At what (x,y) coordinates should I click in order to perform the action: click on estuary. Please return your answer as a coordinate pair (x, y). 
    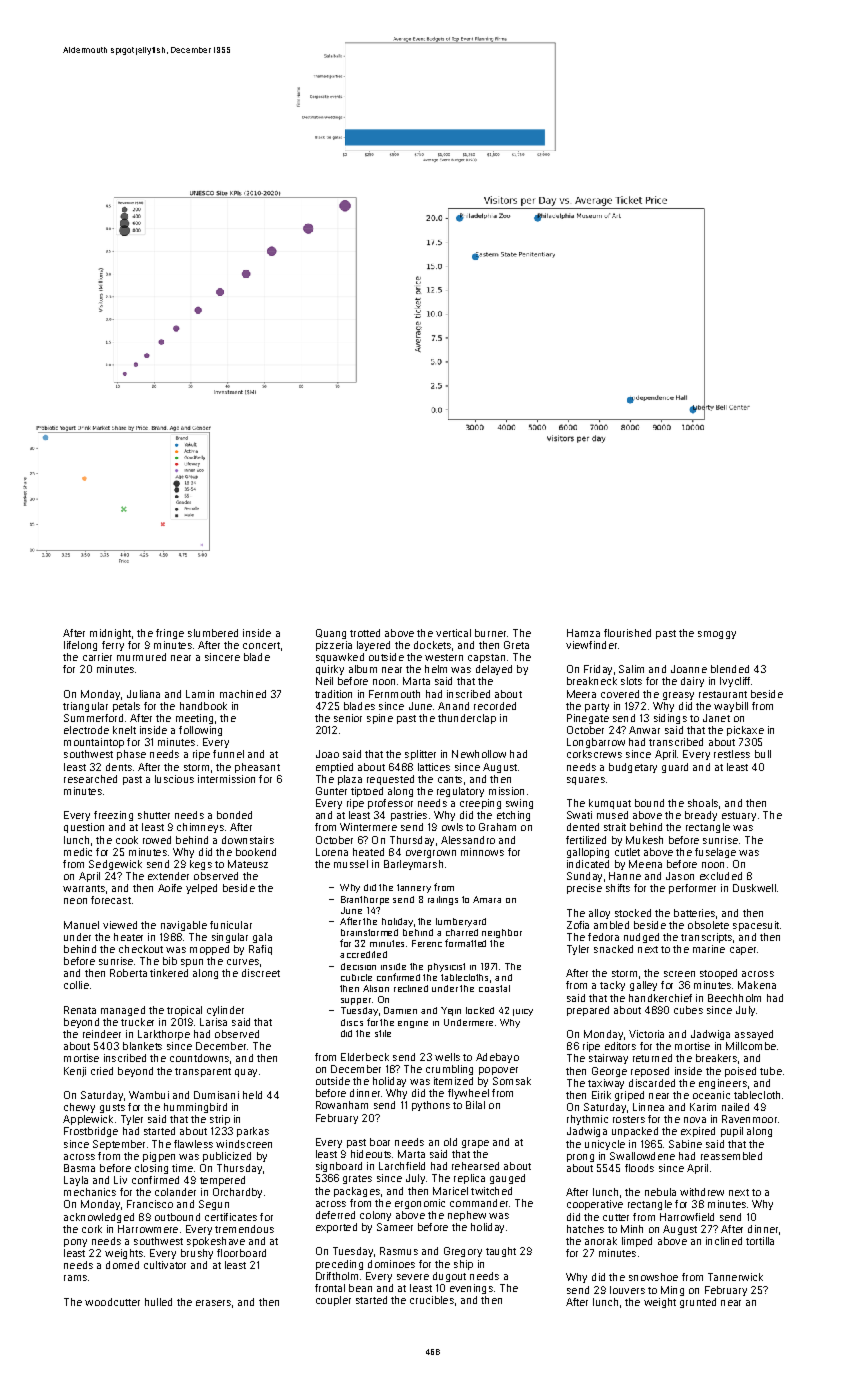
    Looking at the image, I should click on (739, 816).
